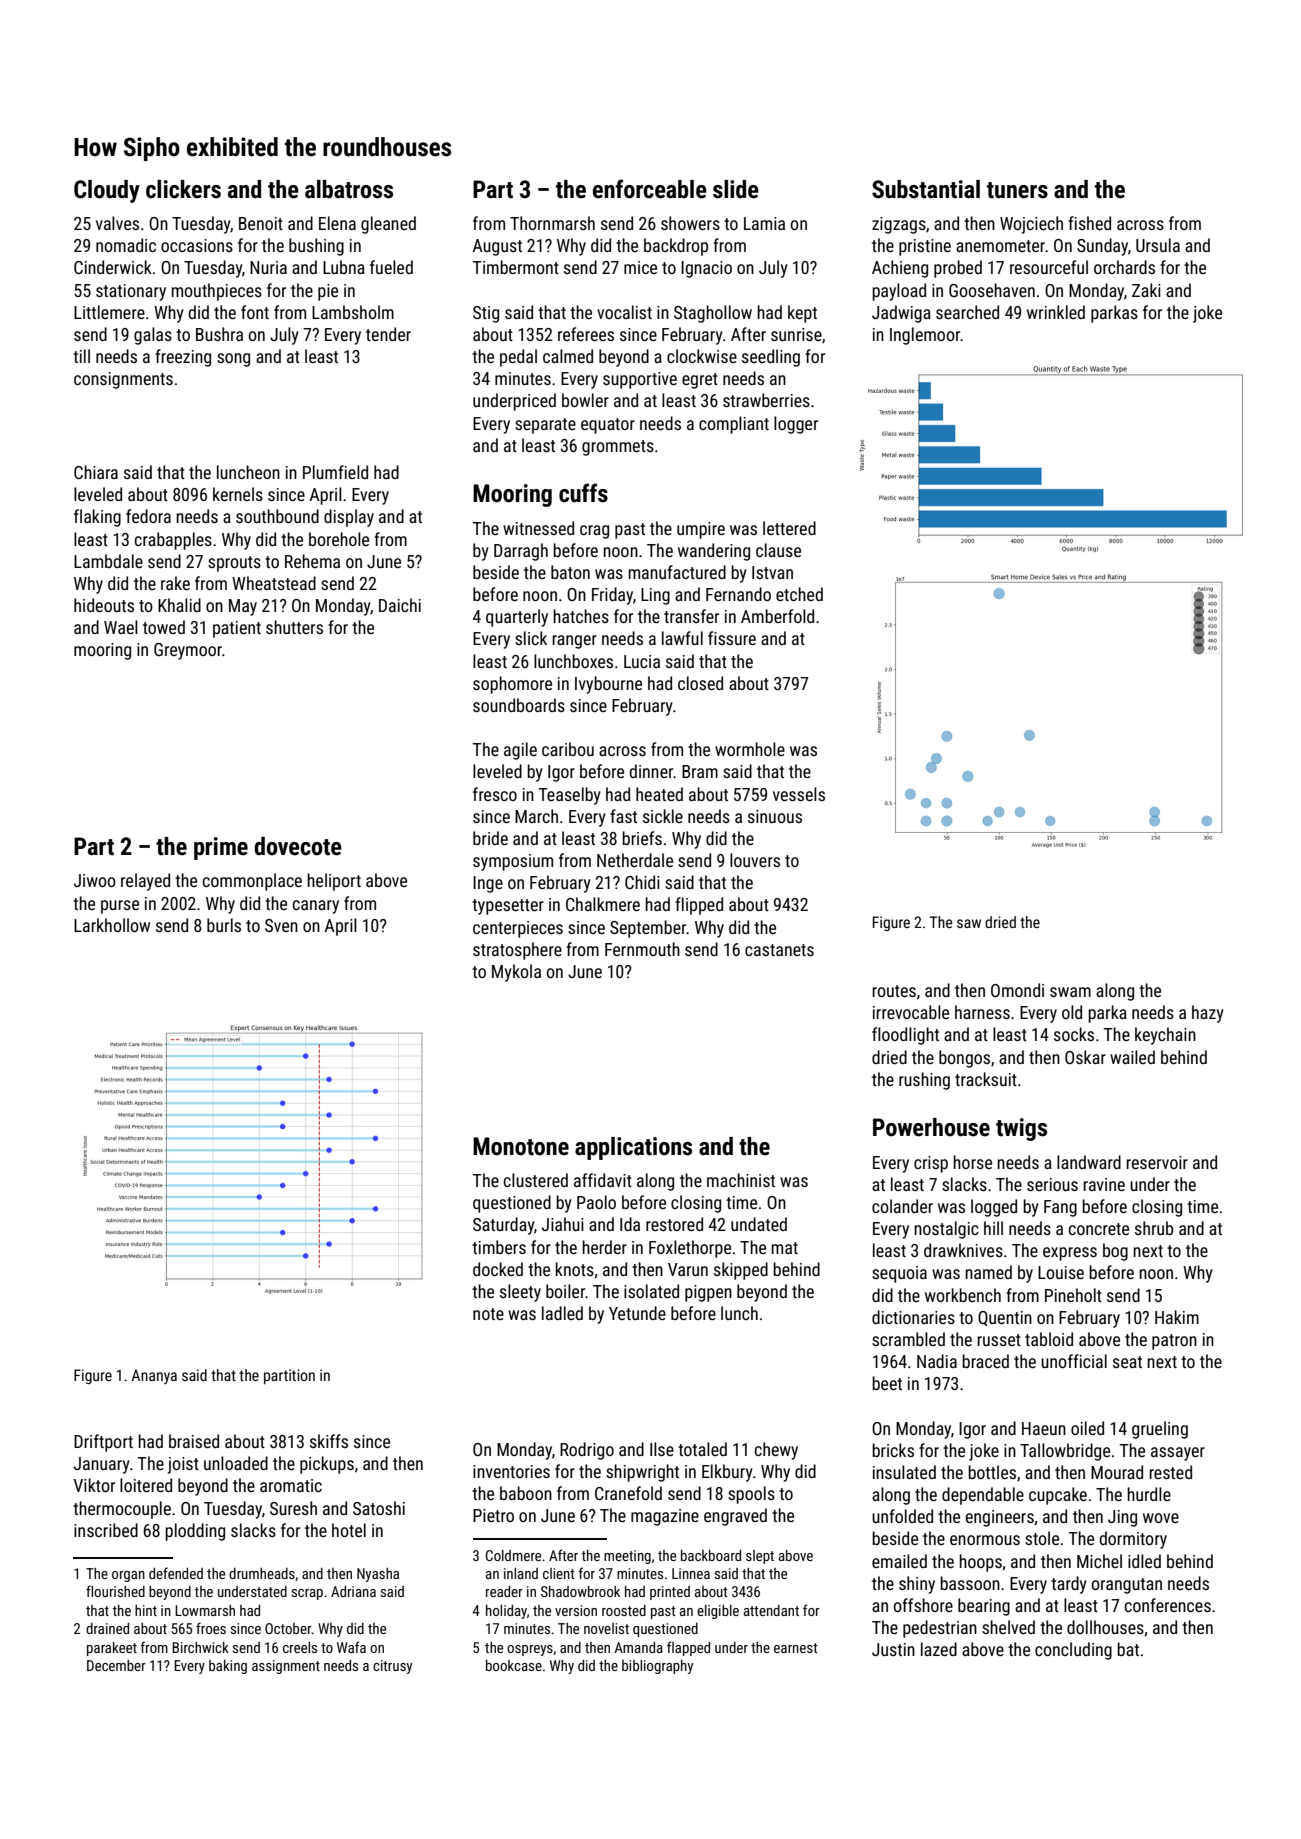  What do you see at coordinates (298, 846) in the screenshot?
I see `dovecote` at bounding box center [298, 846].
